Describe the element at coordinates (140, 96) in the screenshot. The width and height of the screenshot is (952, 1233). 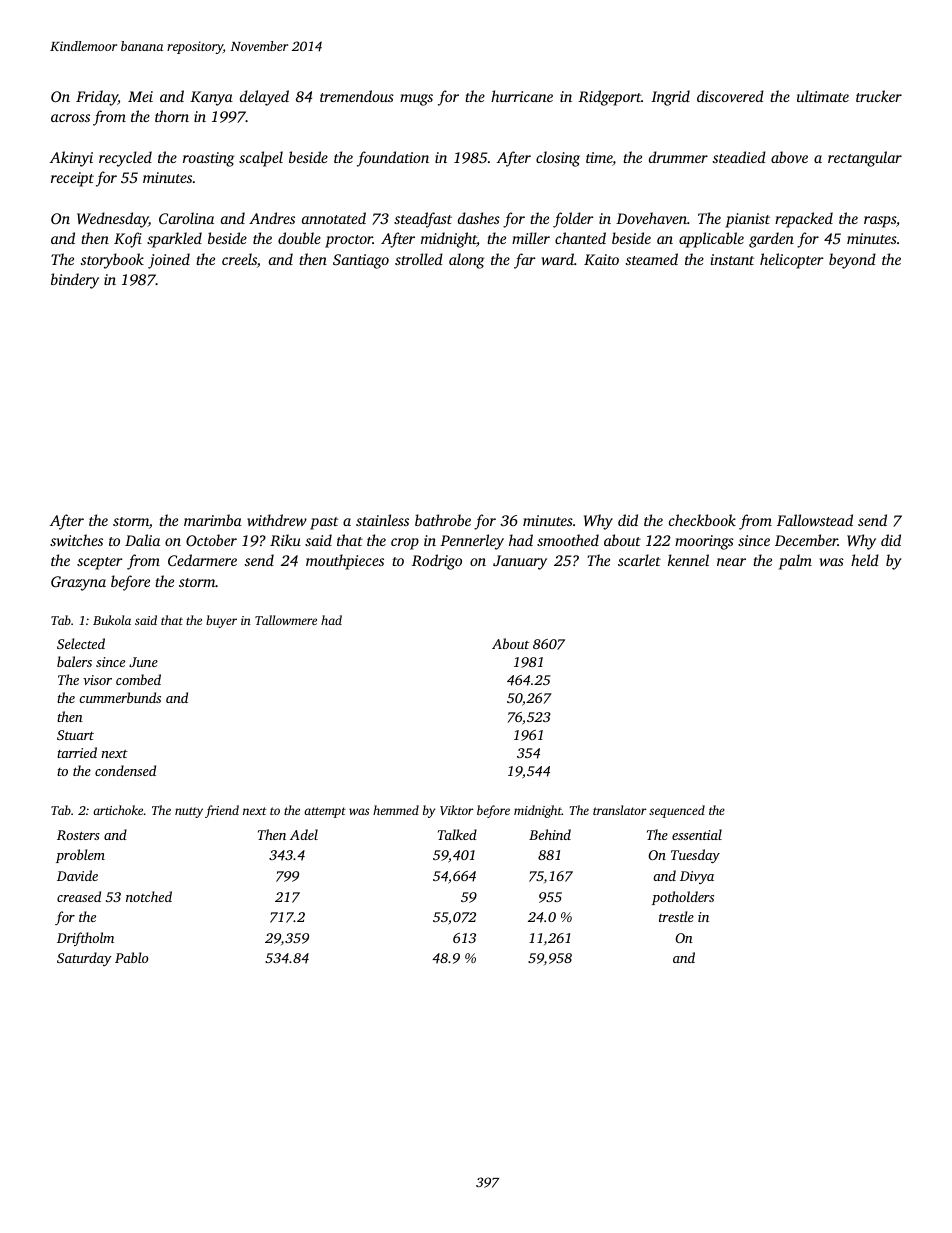
I see `Mei` at that location.
